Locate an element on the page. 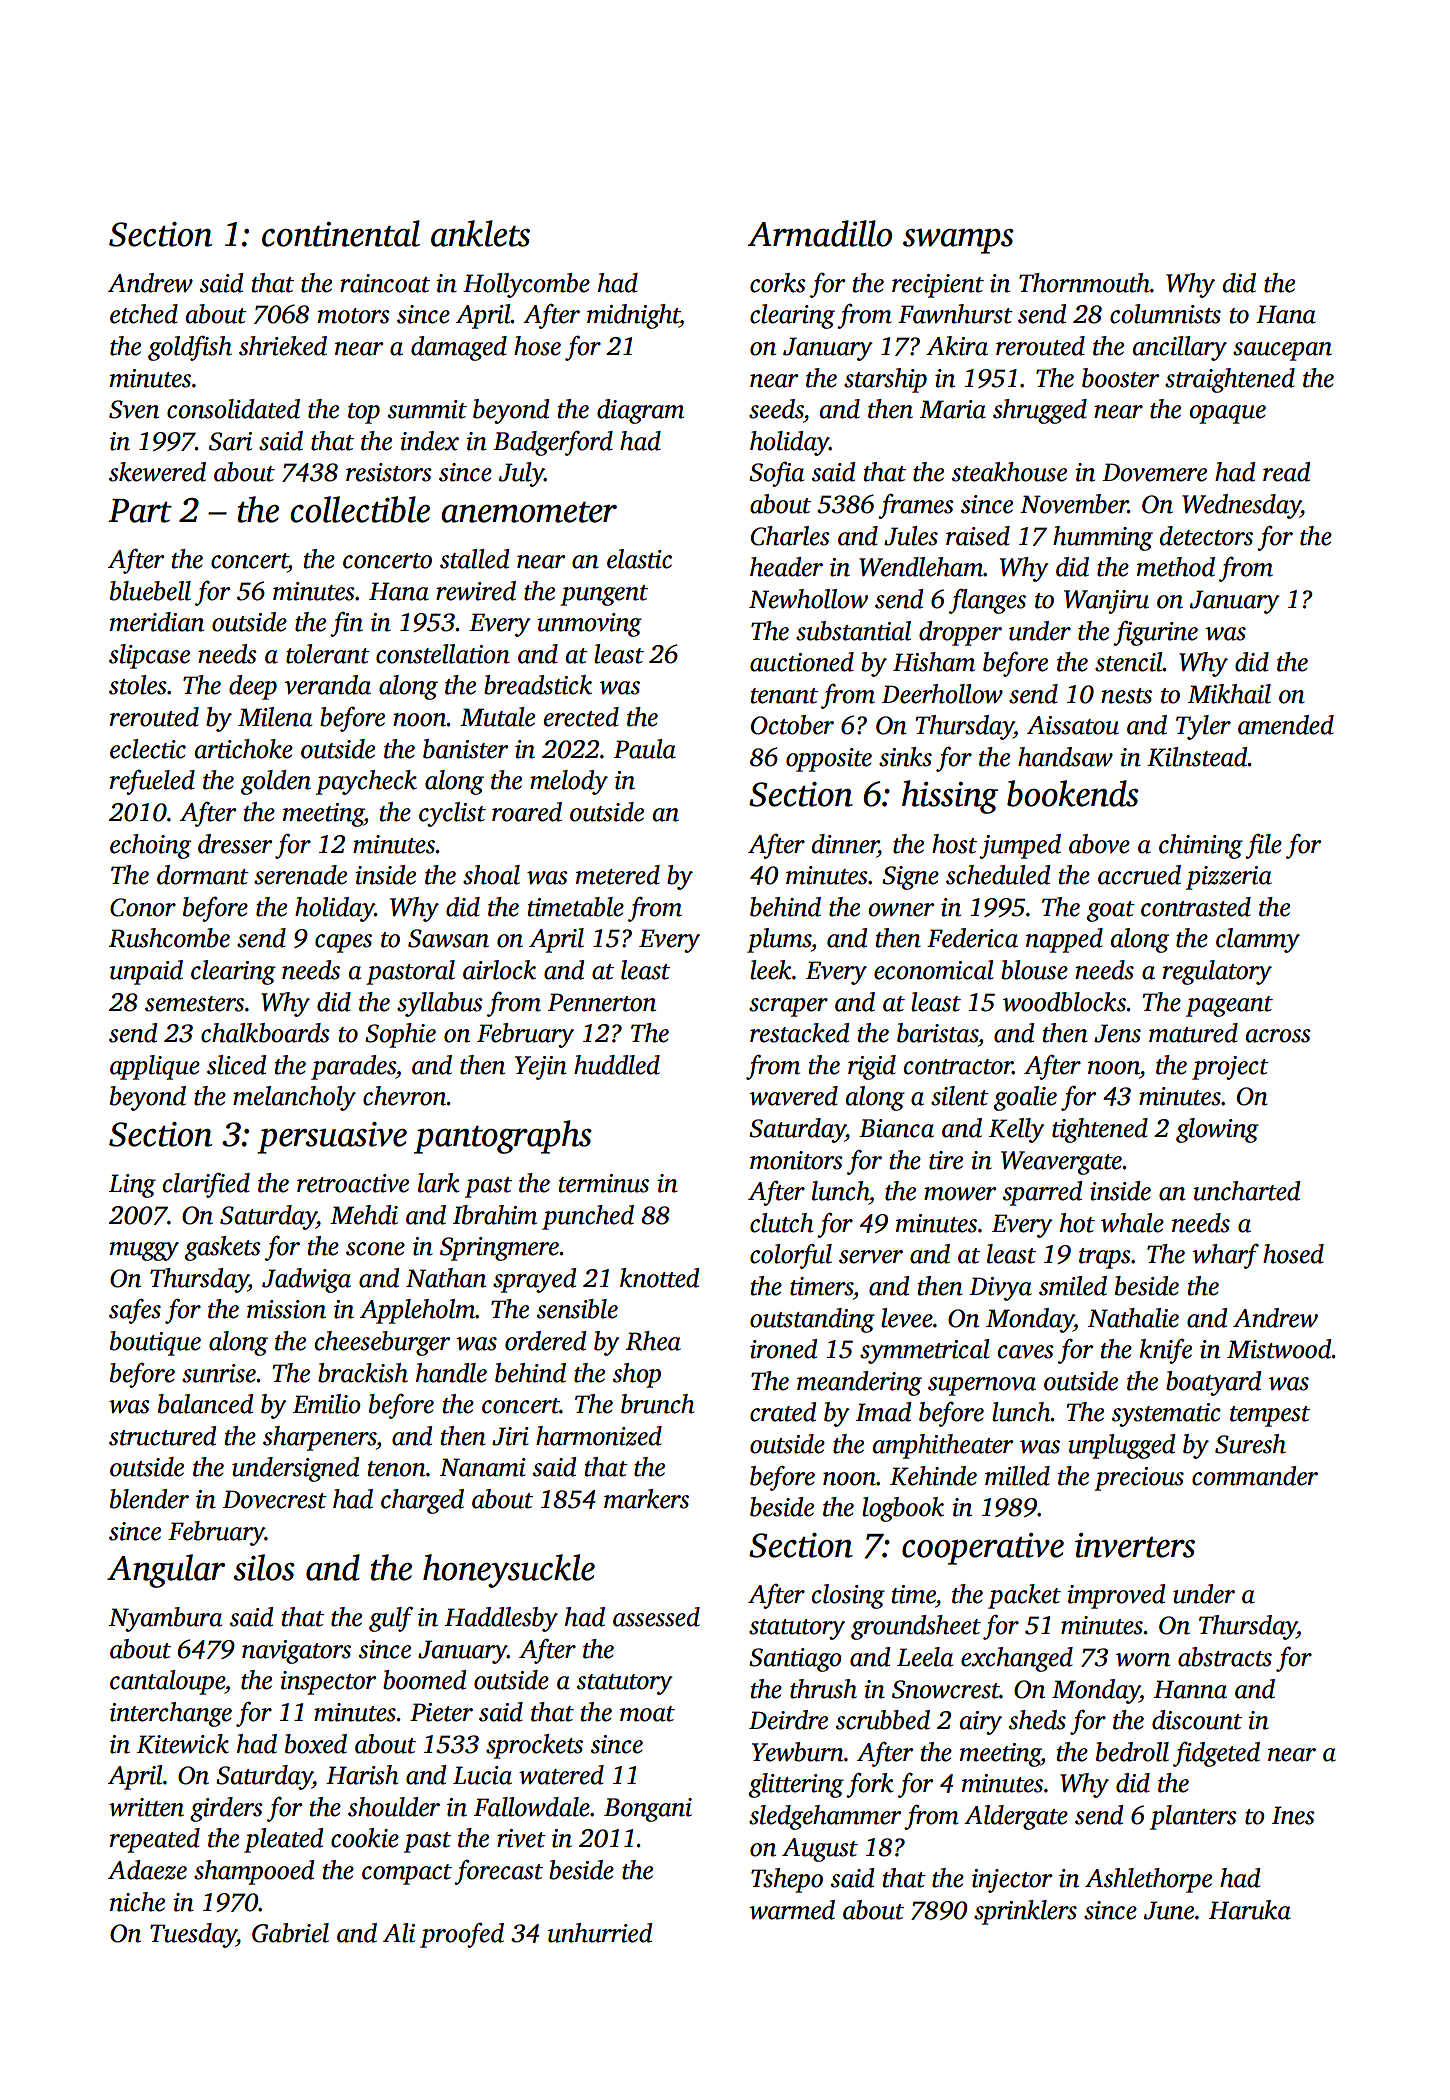 The width and height of the image is (1450, 2100). humming is located at coordinates (1103, 538).
